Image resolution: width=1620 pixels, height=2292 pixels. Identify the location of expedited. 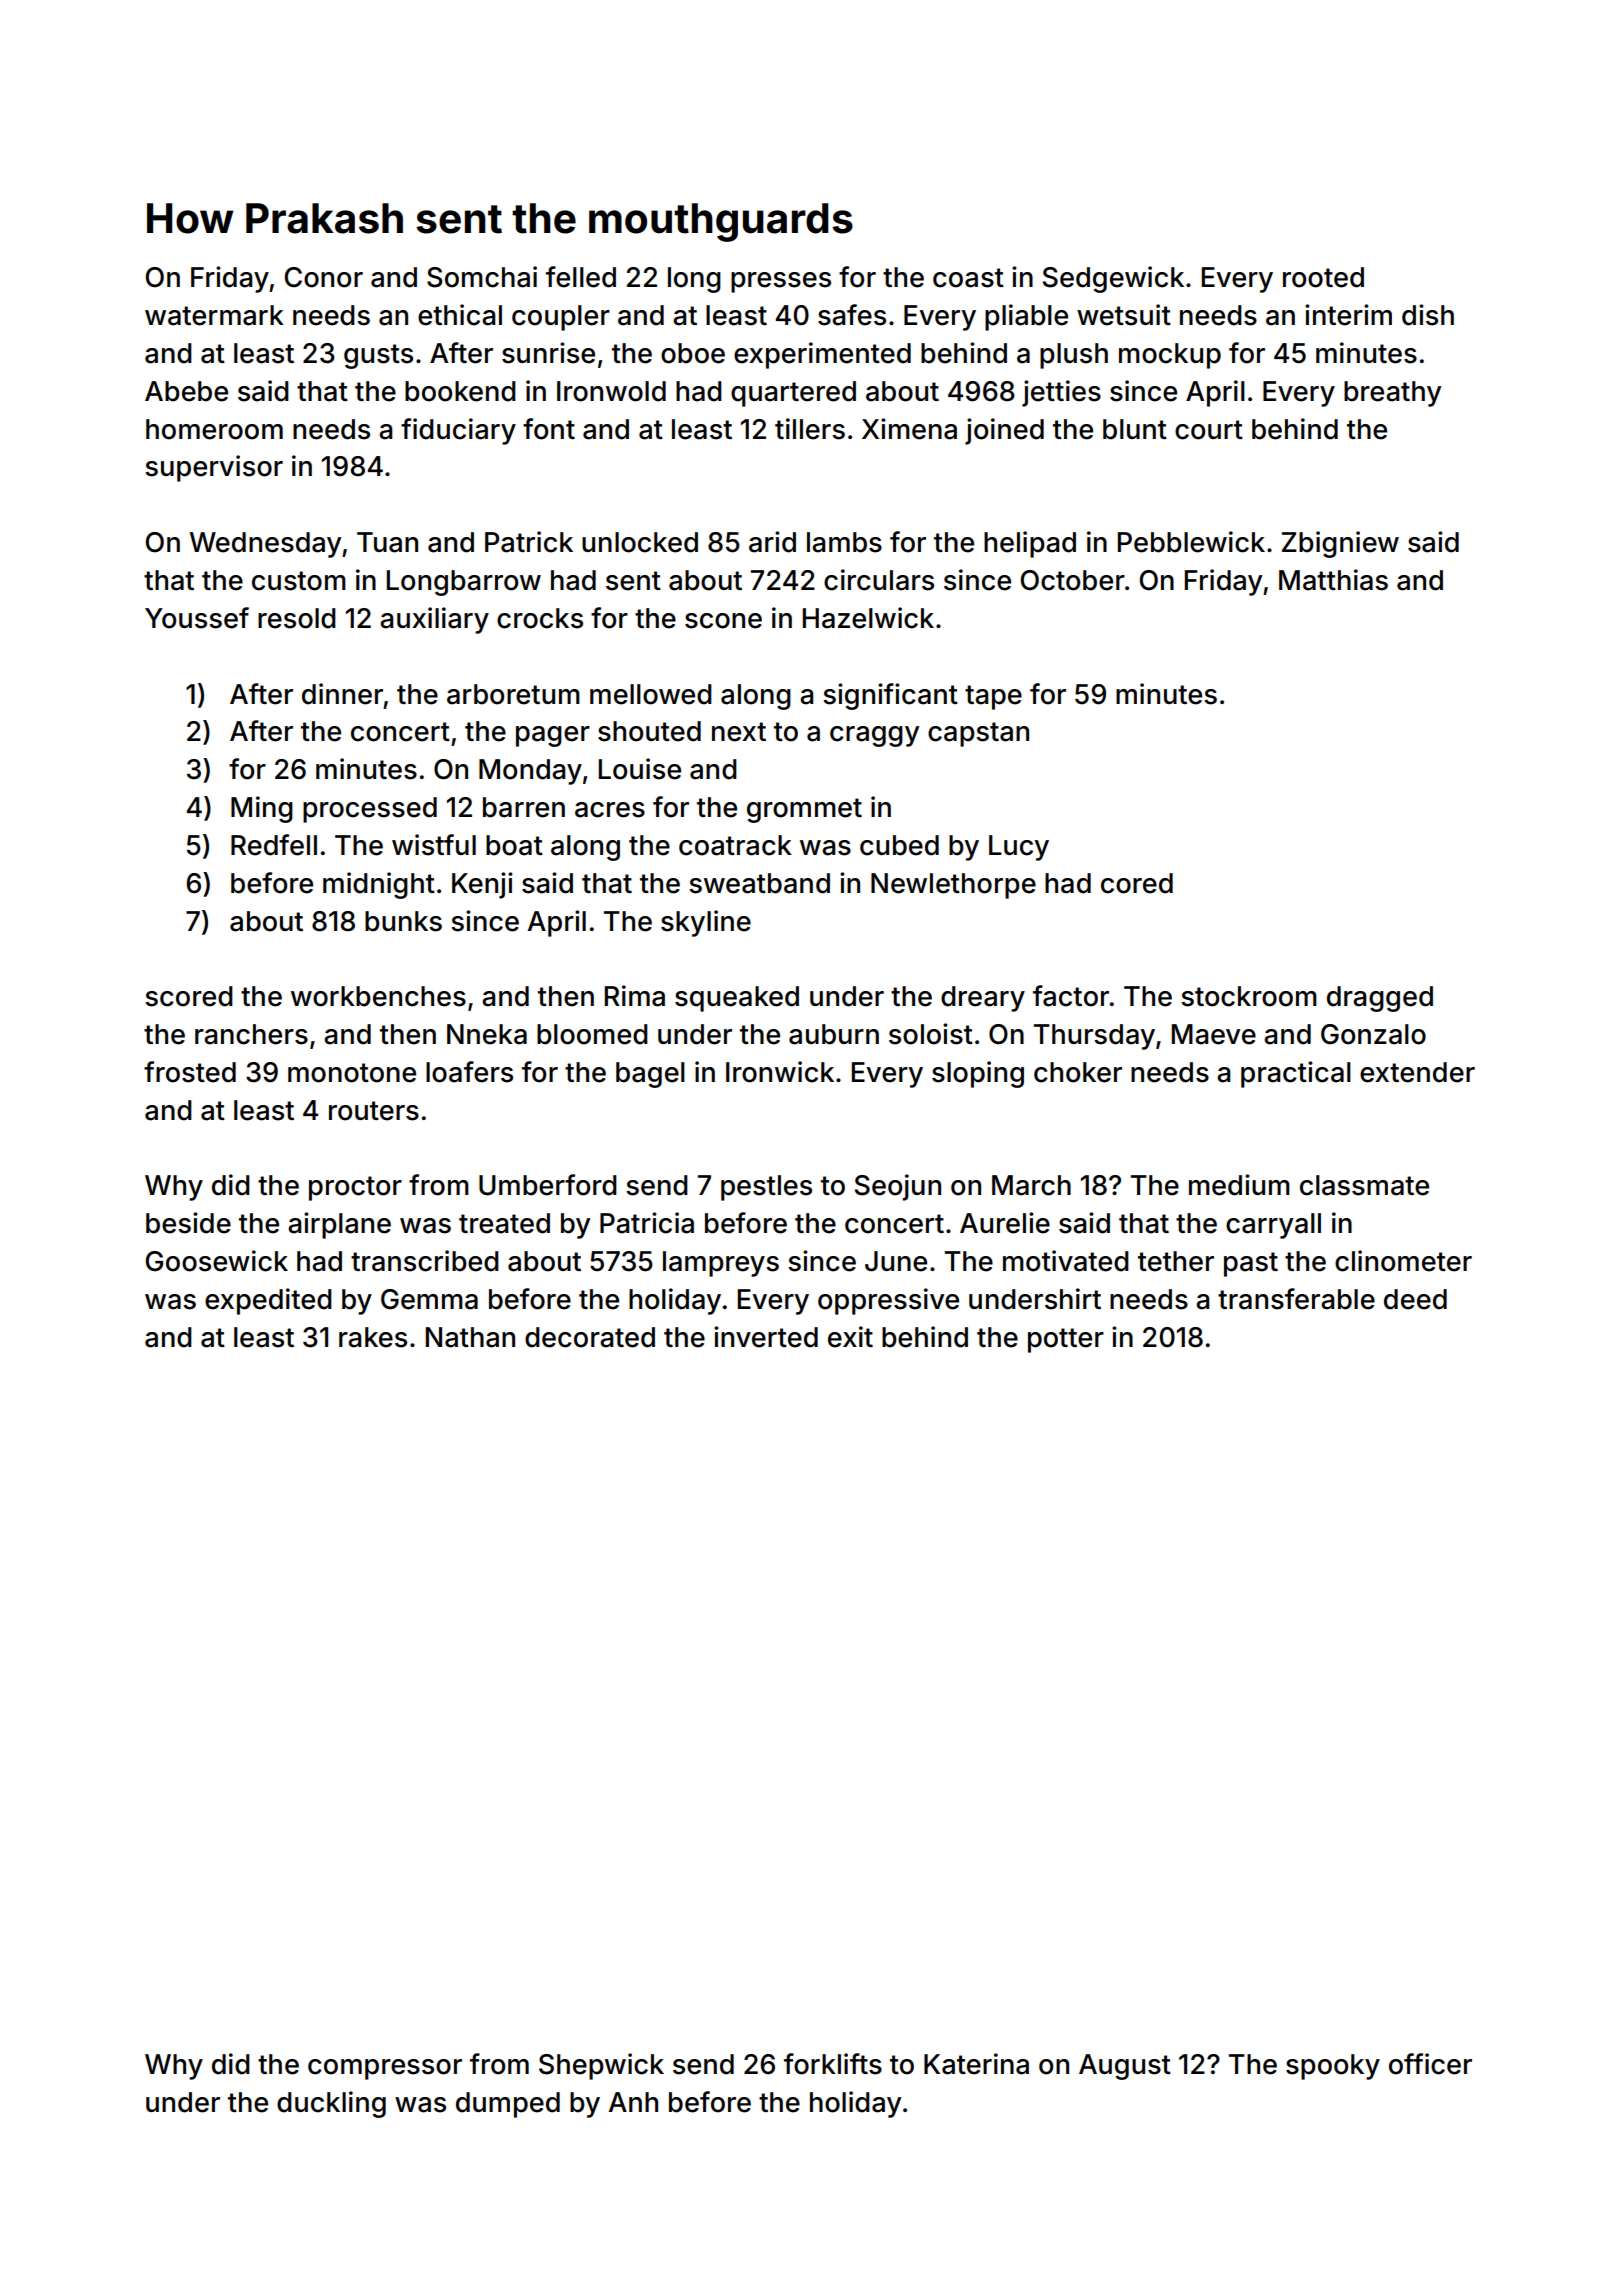
(268, 1301).
